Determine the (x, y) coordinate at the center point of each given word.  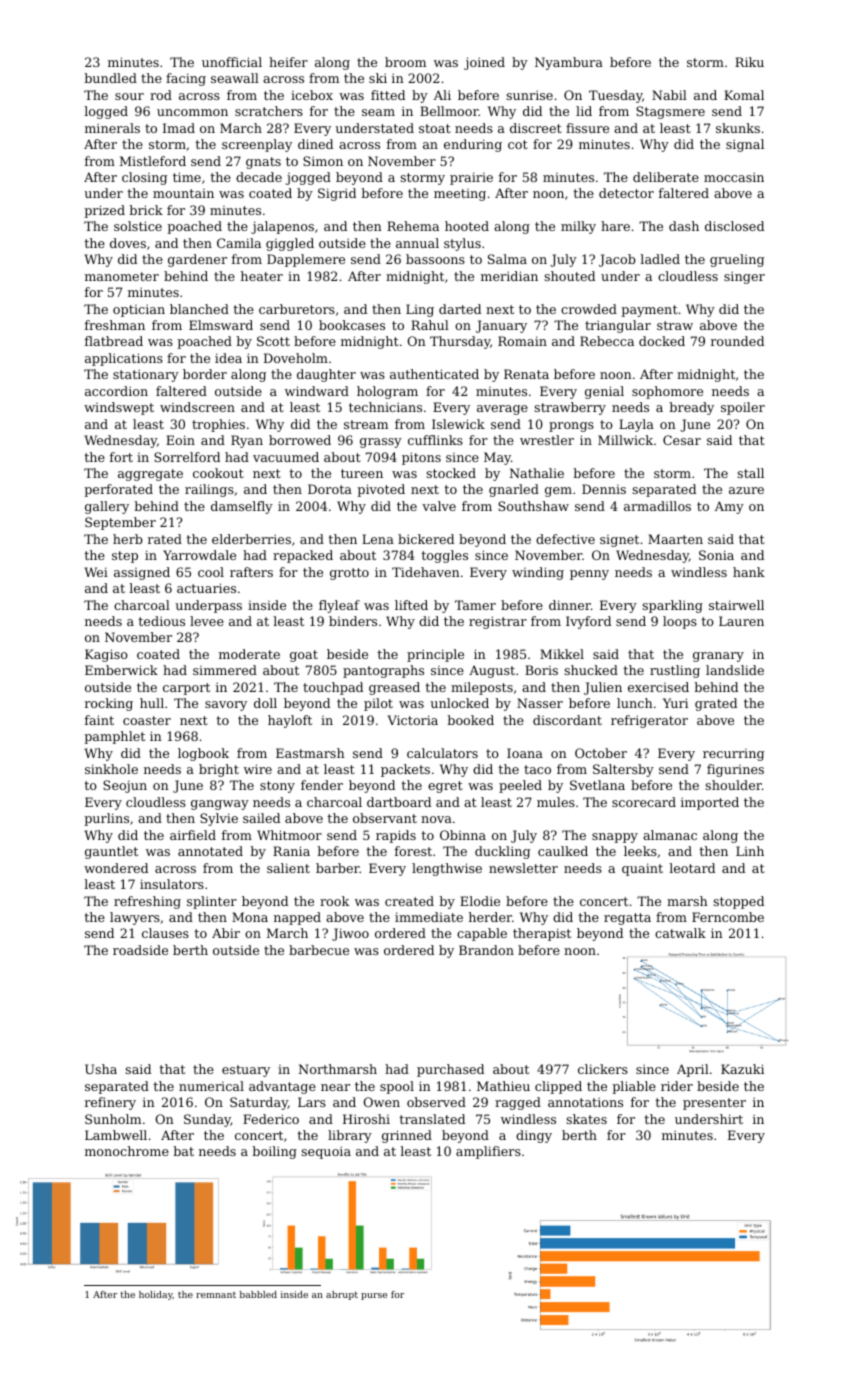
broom (405, 62)
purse (374, 1296)
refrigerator (649, 721)
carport (186, 689)
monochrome (127, 1151)
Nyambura (569, 63)
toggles (444, 556)
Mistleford (153, 161)
